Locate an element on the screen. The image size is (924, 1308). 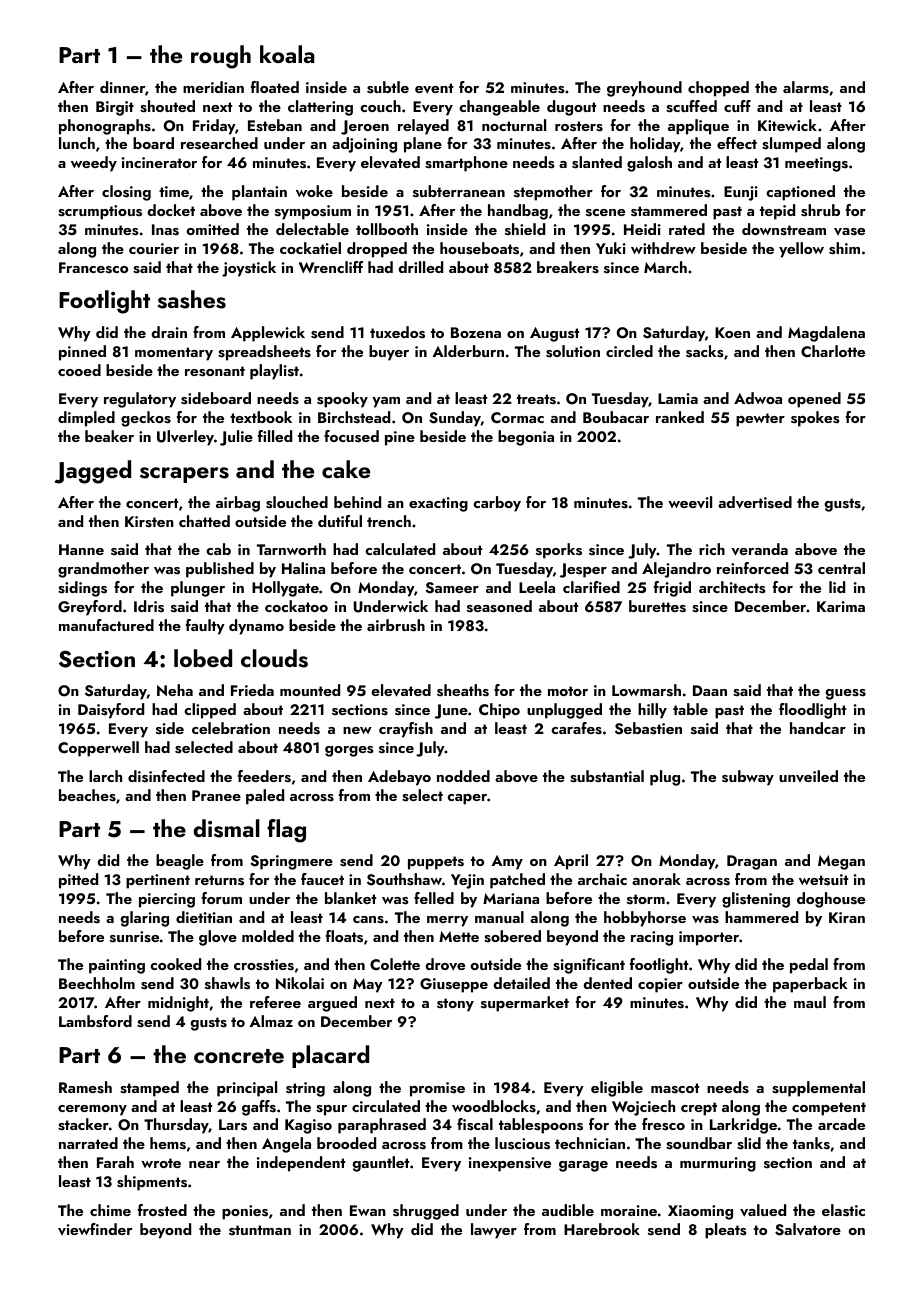
rough is located at coordinates (221, 57).
